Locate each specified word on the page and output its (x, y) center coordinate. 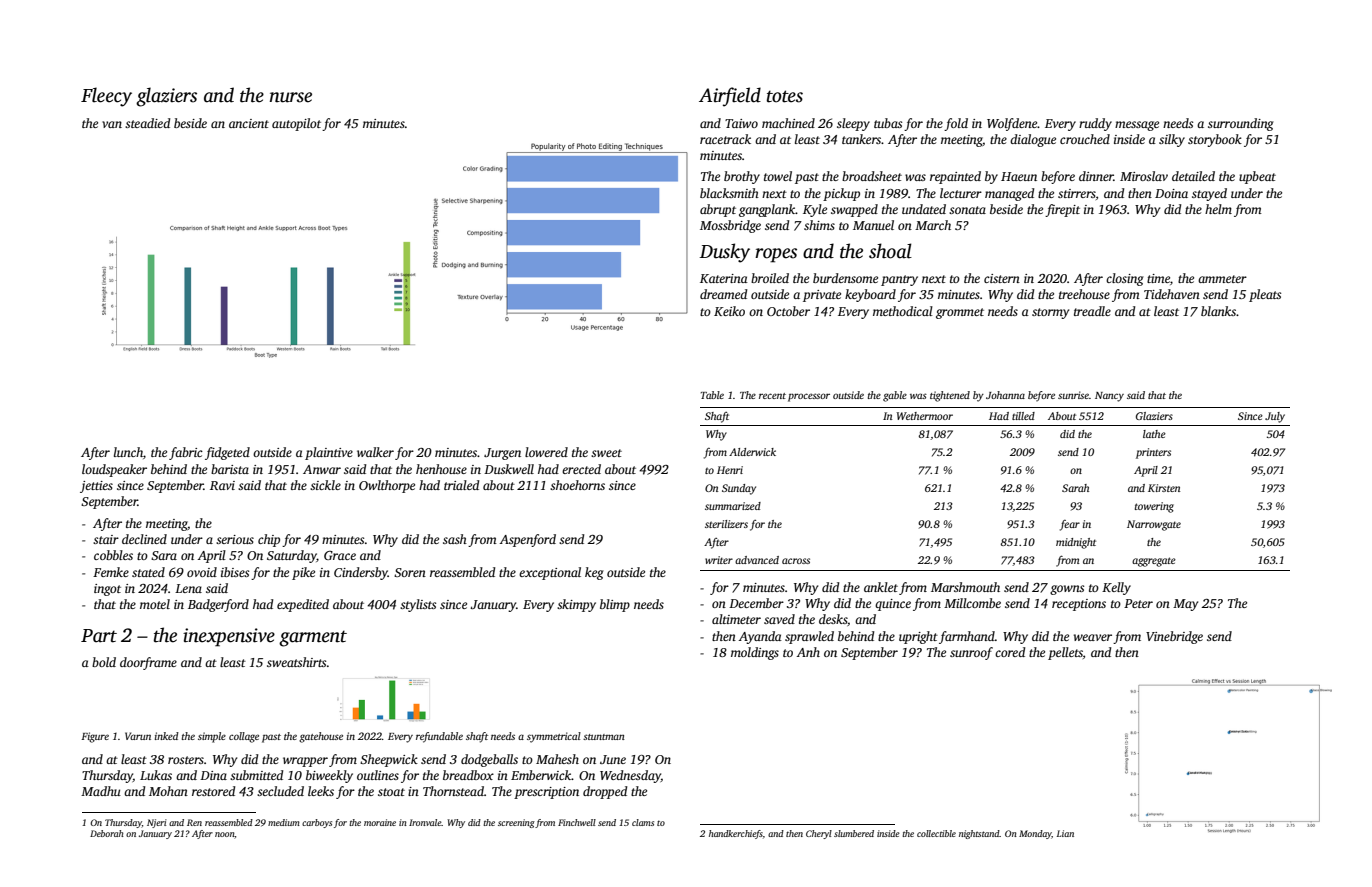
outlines (378, 775)
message (1137, 126)
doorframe (148, 663)
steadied (147, 123)
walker (375, 452)
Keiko (729, 311)
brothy (742, 177)
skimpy (576, 605)
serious (235, 539)
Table (712, 395)
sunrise (1073, 395)
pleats (1265, 295)
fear (1070, 525)
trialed (461, 485)
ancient (249, 123)
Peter (1138, 603)
